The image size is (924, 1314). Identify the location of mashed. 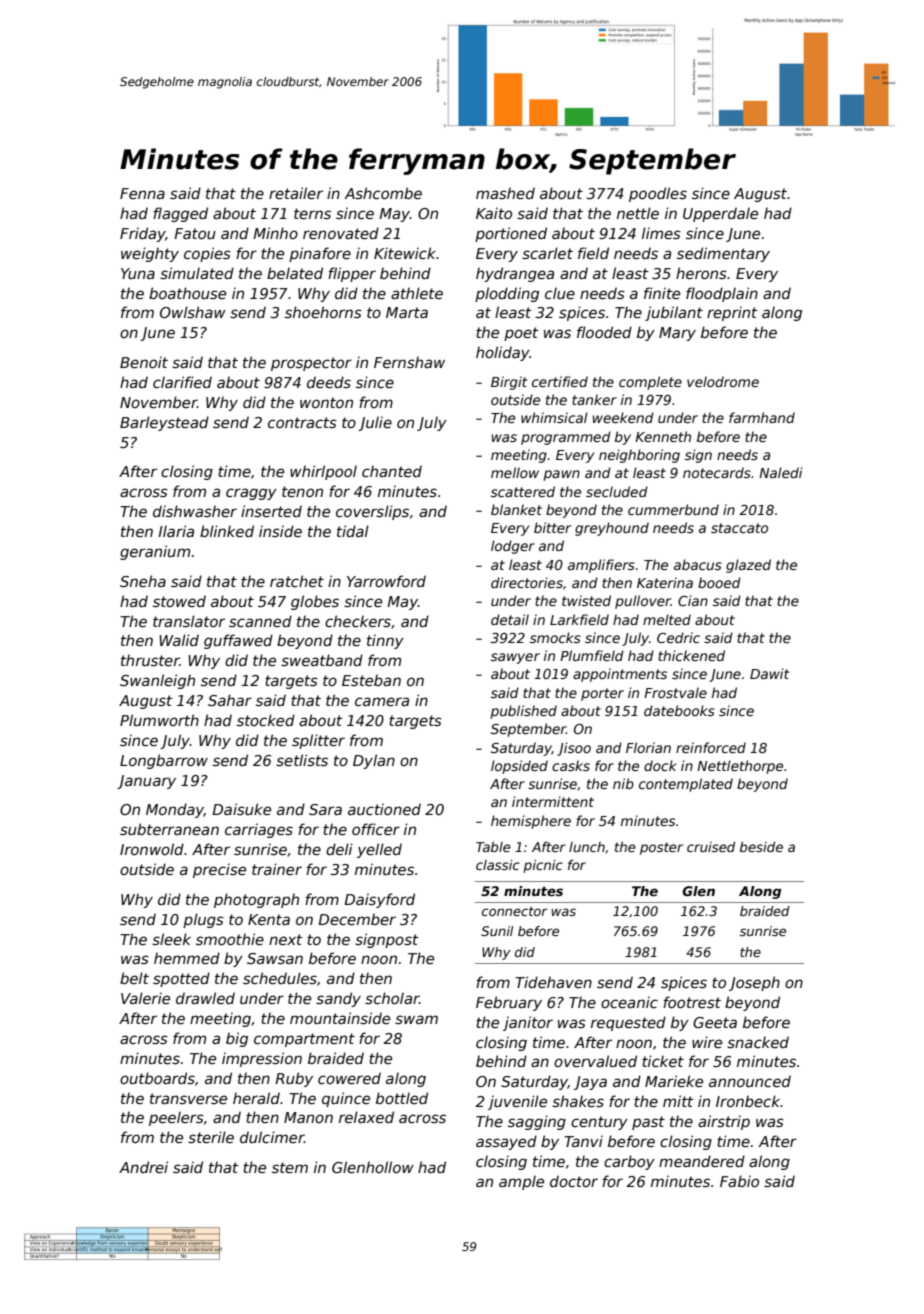
(505, 193).
